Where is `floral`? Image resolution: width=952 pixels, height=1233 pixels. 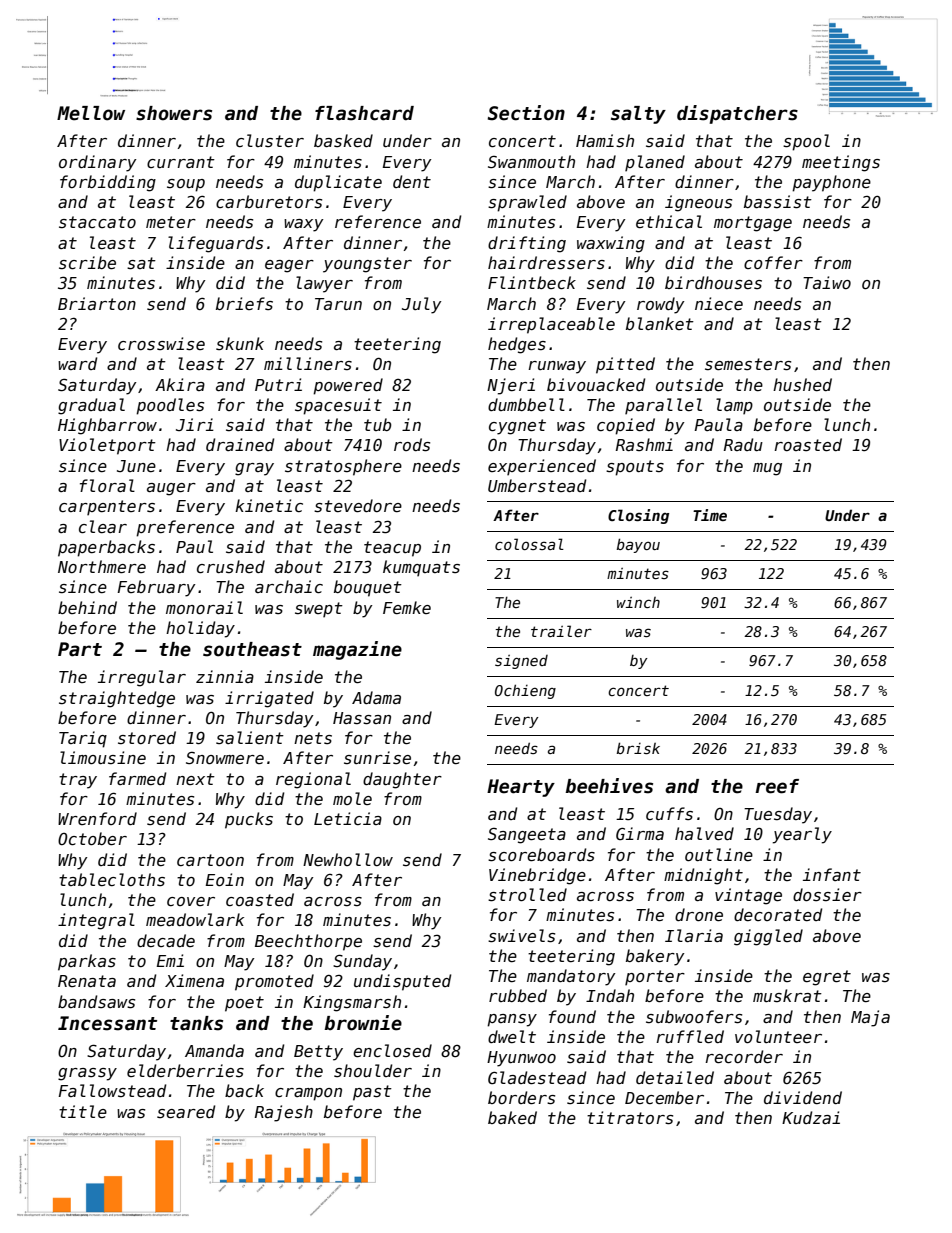
floral is located at coordinates (107, 485).
